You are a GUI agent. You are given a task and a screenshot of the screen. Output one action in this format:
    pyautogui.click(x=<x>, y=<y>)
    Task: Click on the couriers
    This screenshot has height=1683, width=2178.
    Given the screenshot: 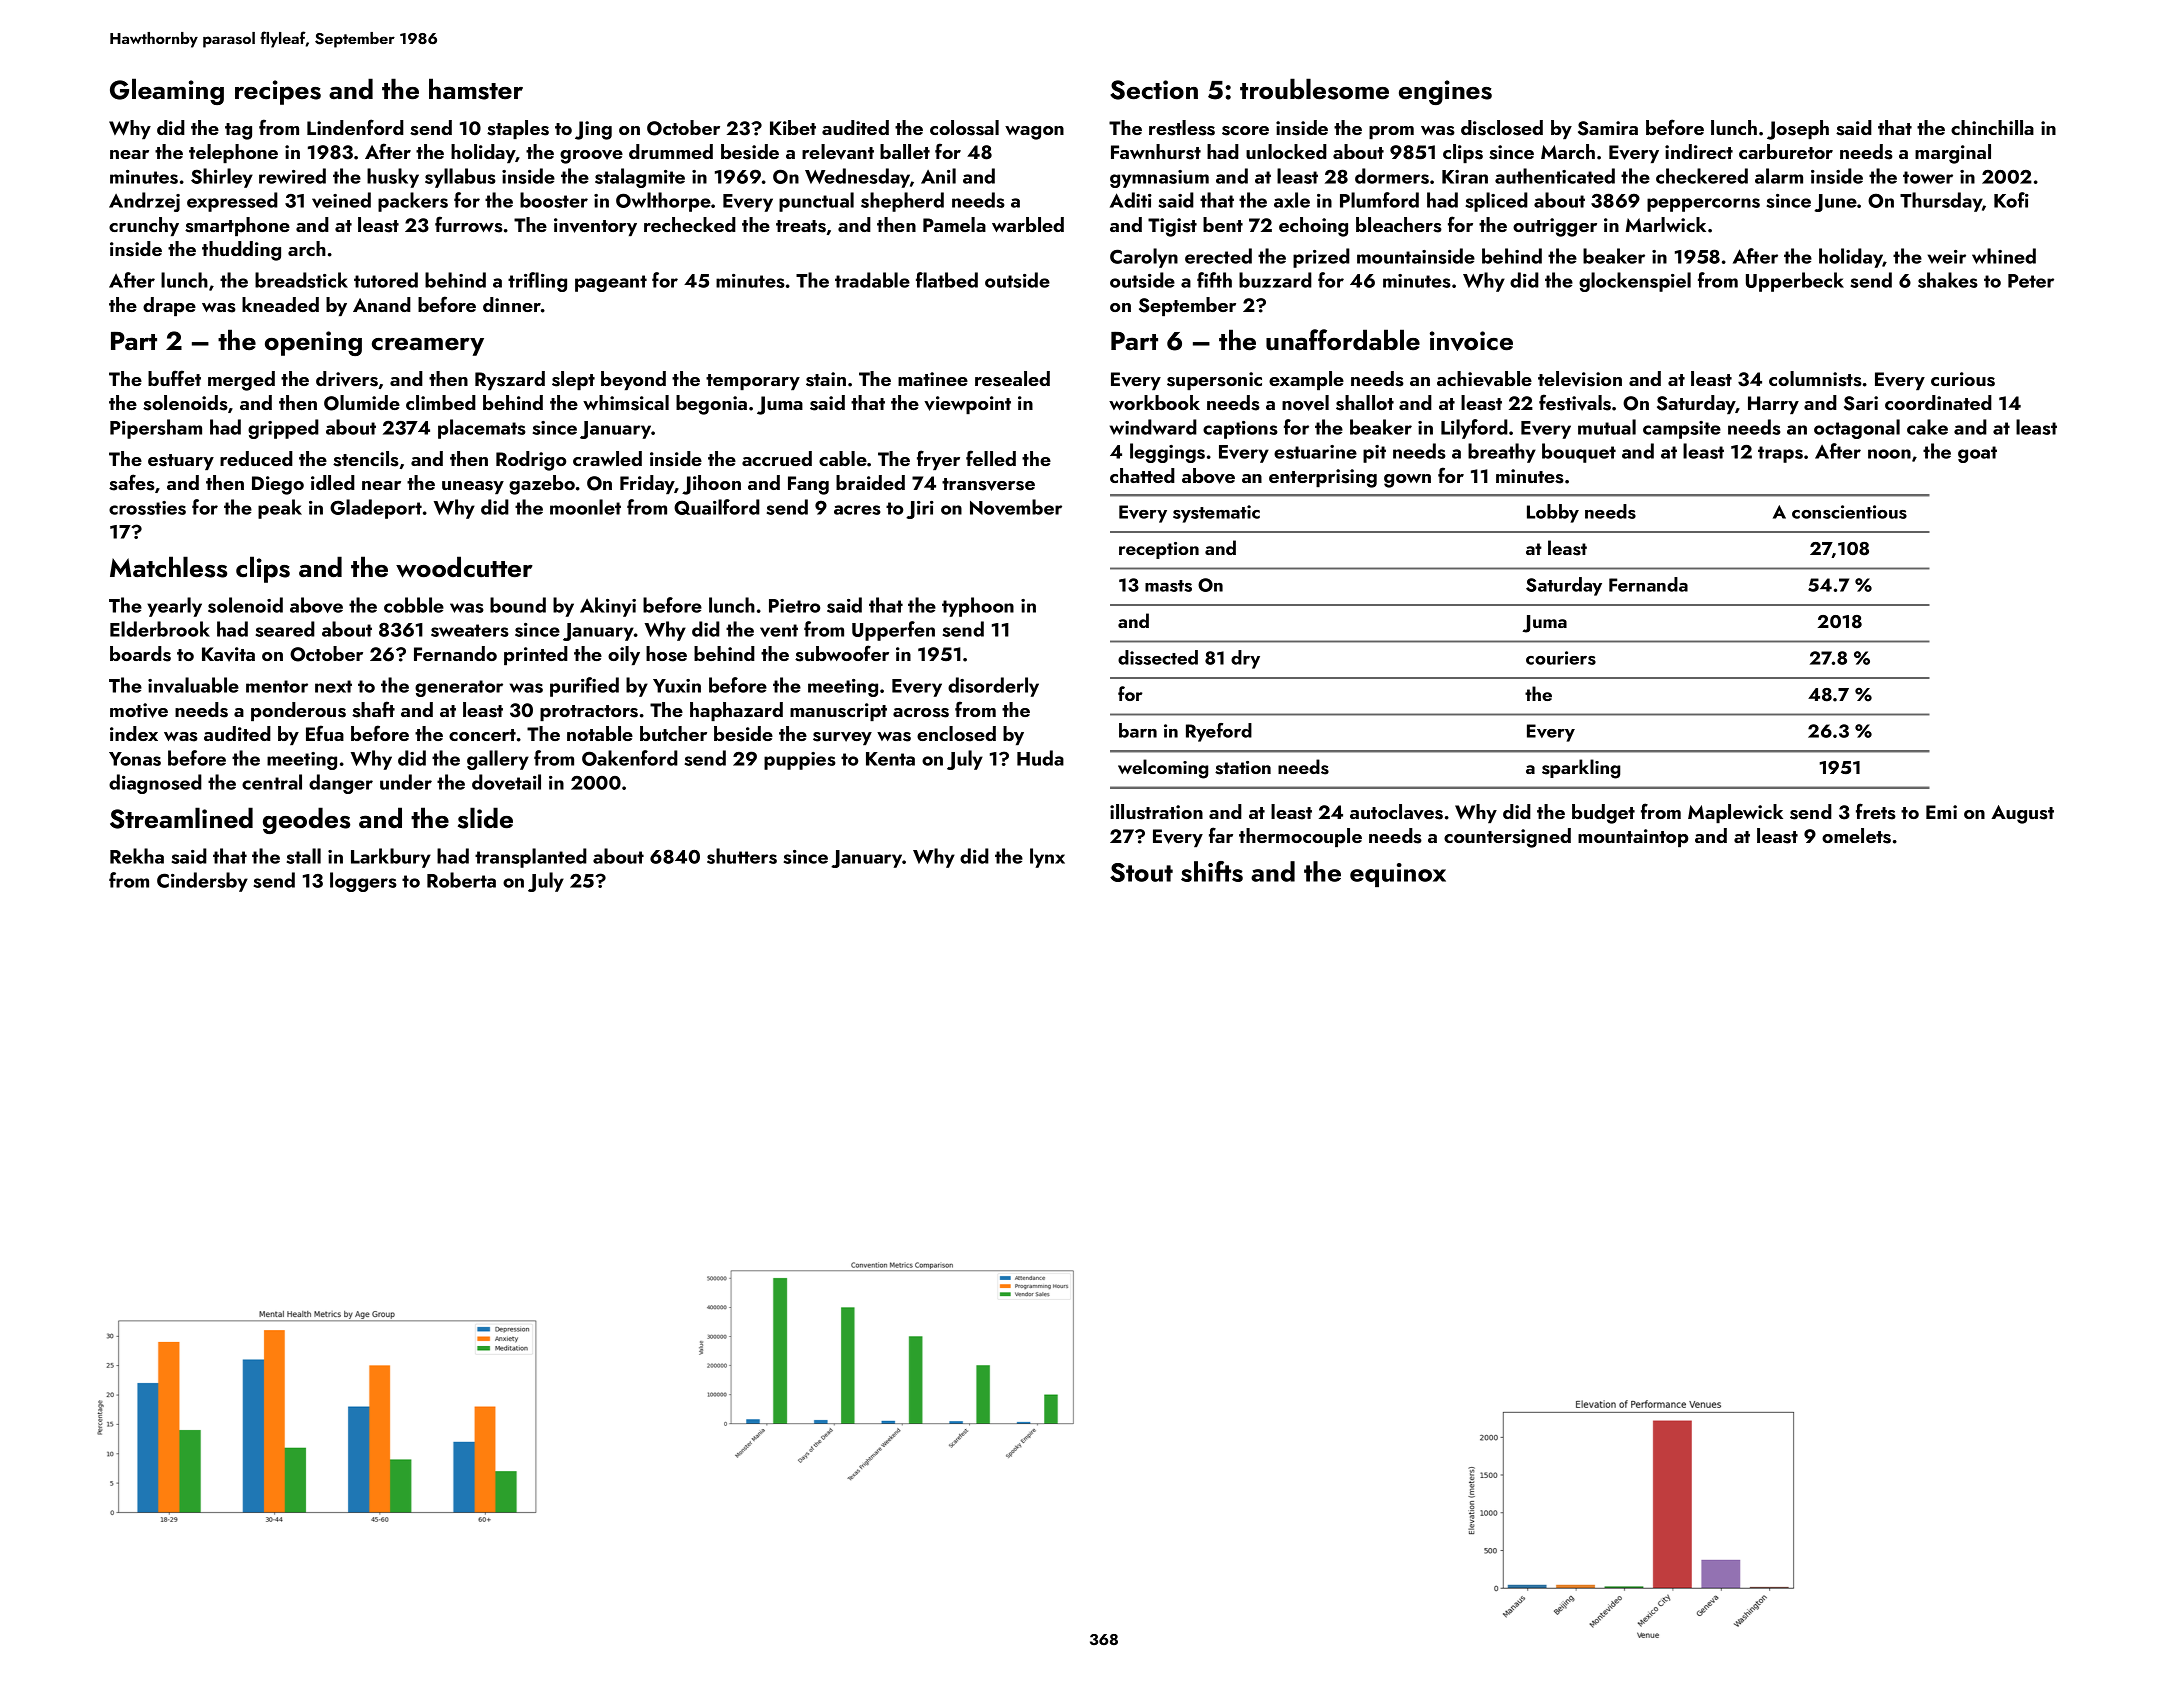 What is the action you would take?
    pyautogui.click(x=1561, y=658)
